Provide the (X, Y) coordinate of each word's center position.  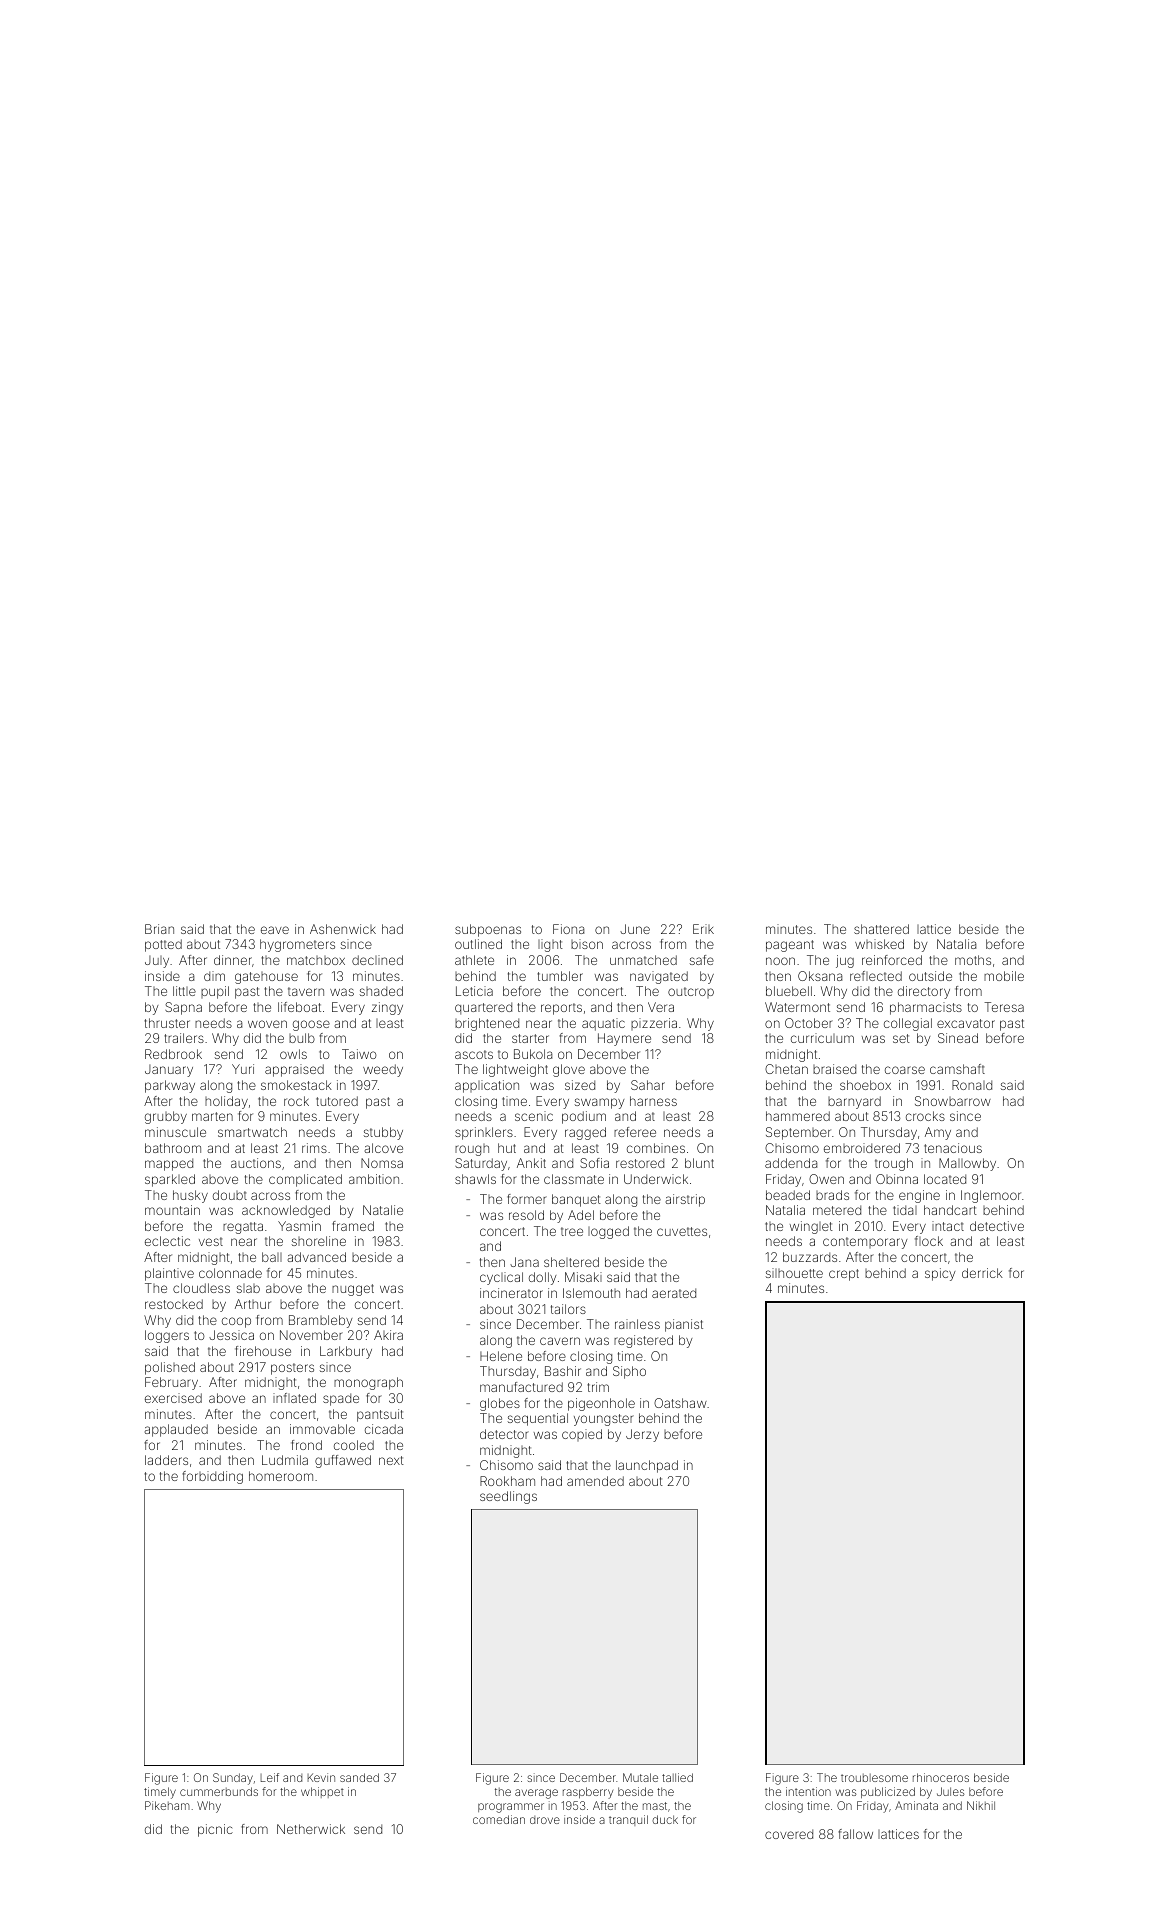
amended (595, 1481)
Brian (159, 929)
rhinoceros (941, 1777)
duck (665, 1819)
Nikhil (981, 1805)
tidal (905, 1210)
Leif (269, 1777)
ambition (374, 1179)
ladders (166, 1460)
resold (526, 1215)
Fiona (568, 929)
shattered (881, 929)
